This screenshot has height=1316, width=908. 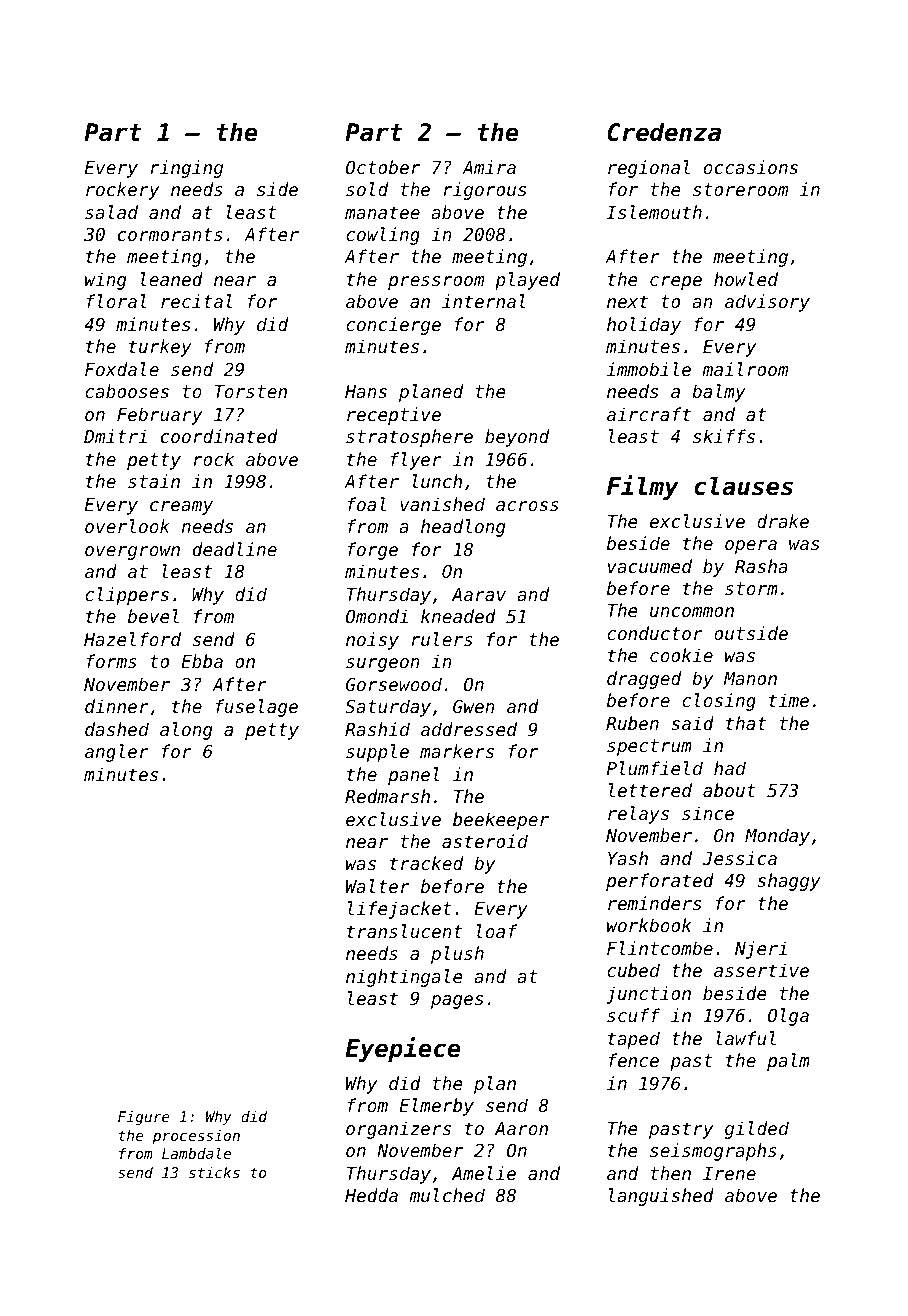 What do you see at coordinates (719, 393) in the screenshot?
I see `balmy` at bounding box center [719, 393].
